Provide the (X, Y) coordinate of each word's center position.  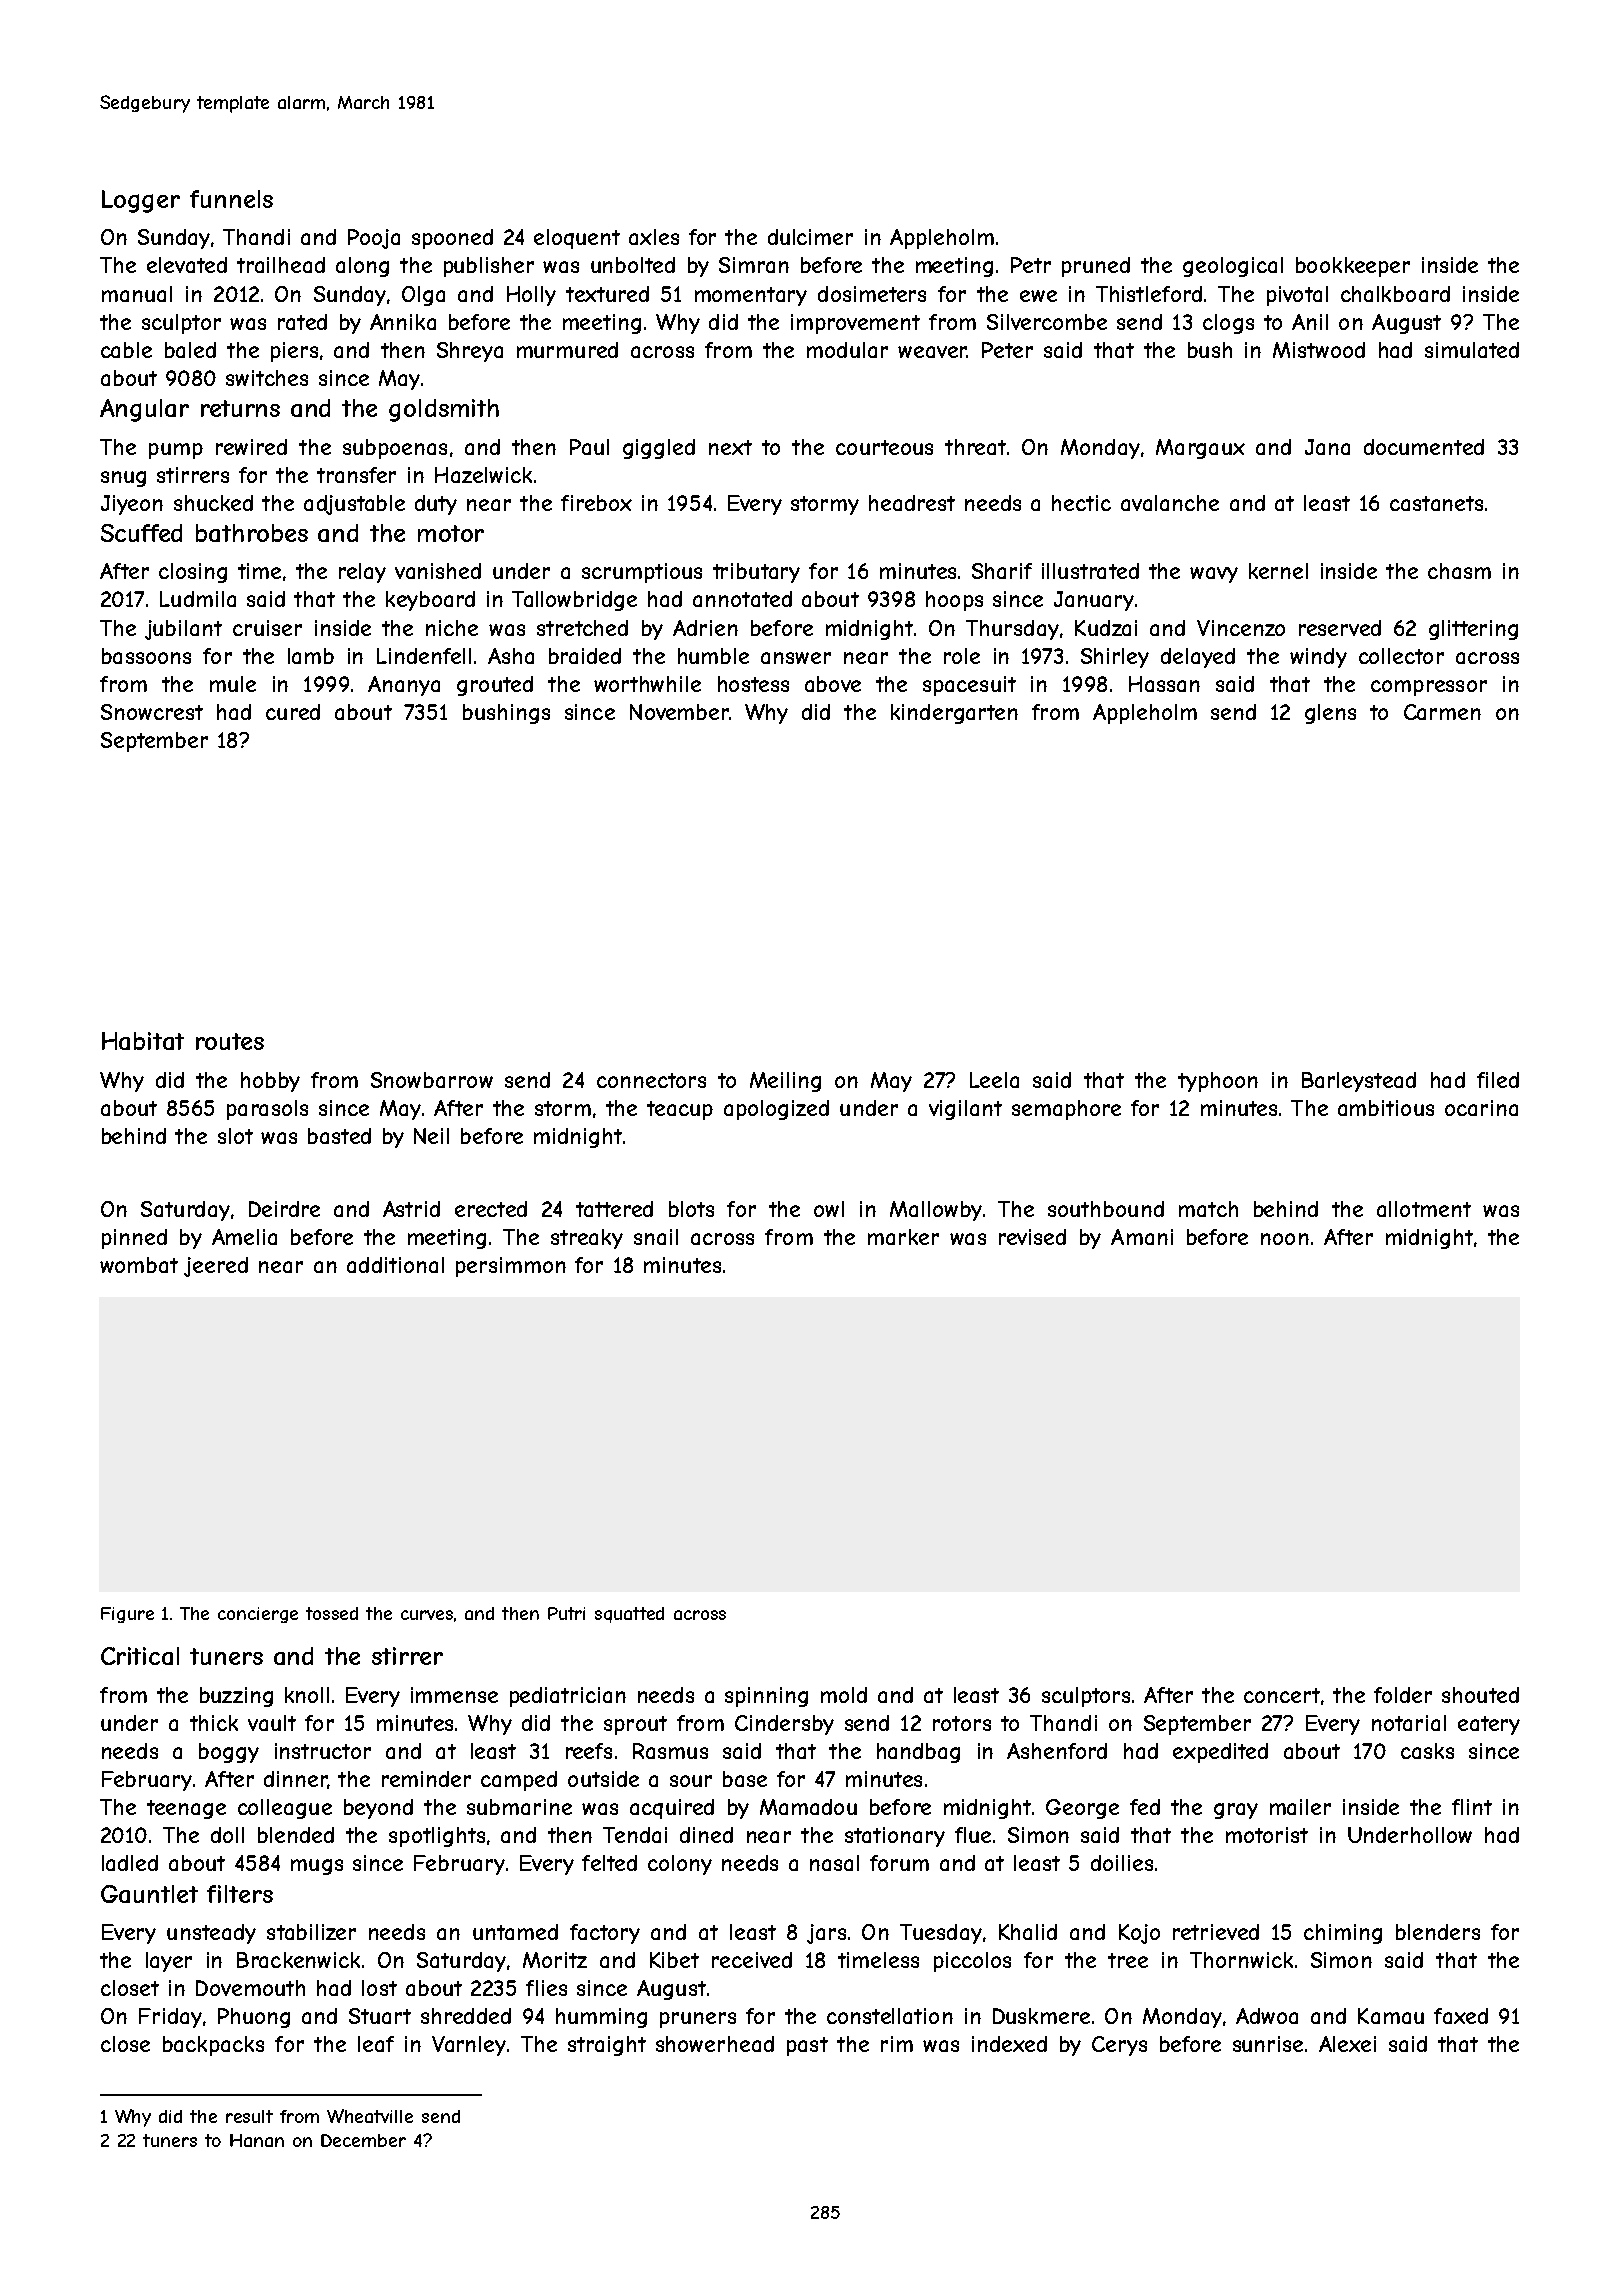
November (679, 712)
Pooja (374, 239)
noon (1285, 1239)
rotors (962, 1723)
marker (903, 1237)
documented (1424, 447)
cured (293, 712)
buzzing (236, 1697)
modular (847, 350)
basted (339, 1136)
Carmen (1442, 712)
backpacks (213, 2046)
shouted (1480, 1695)
